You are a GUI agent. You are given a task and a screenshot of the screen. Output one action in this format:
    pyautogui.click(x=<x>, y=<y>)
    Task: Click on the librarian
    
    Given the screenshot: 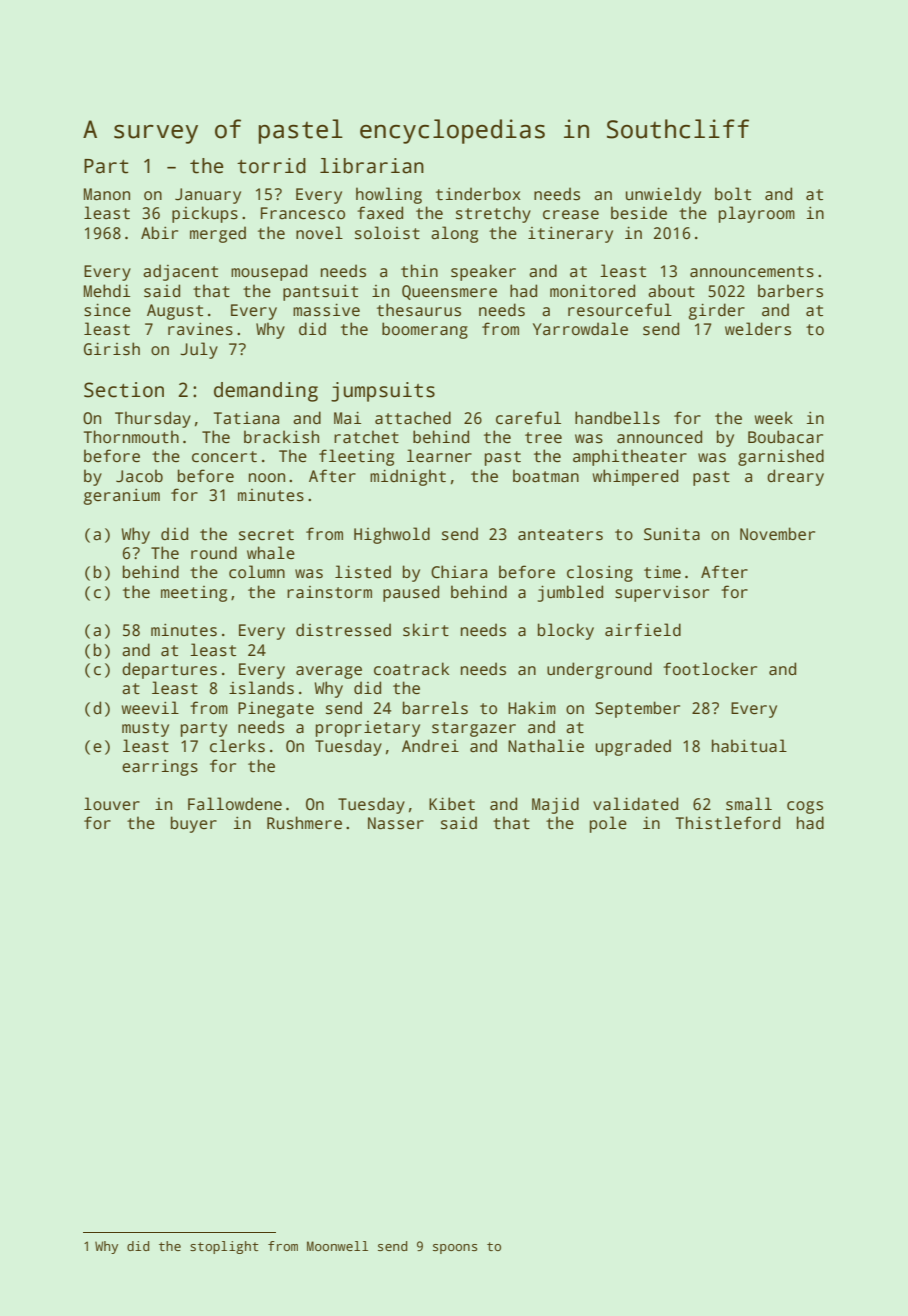 What is the action you would take?
    pyautogui.click(x=372, y=166)
